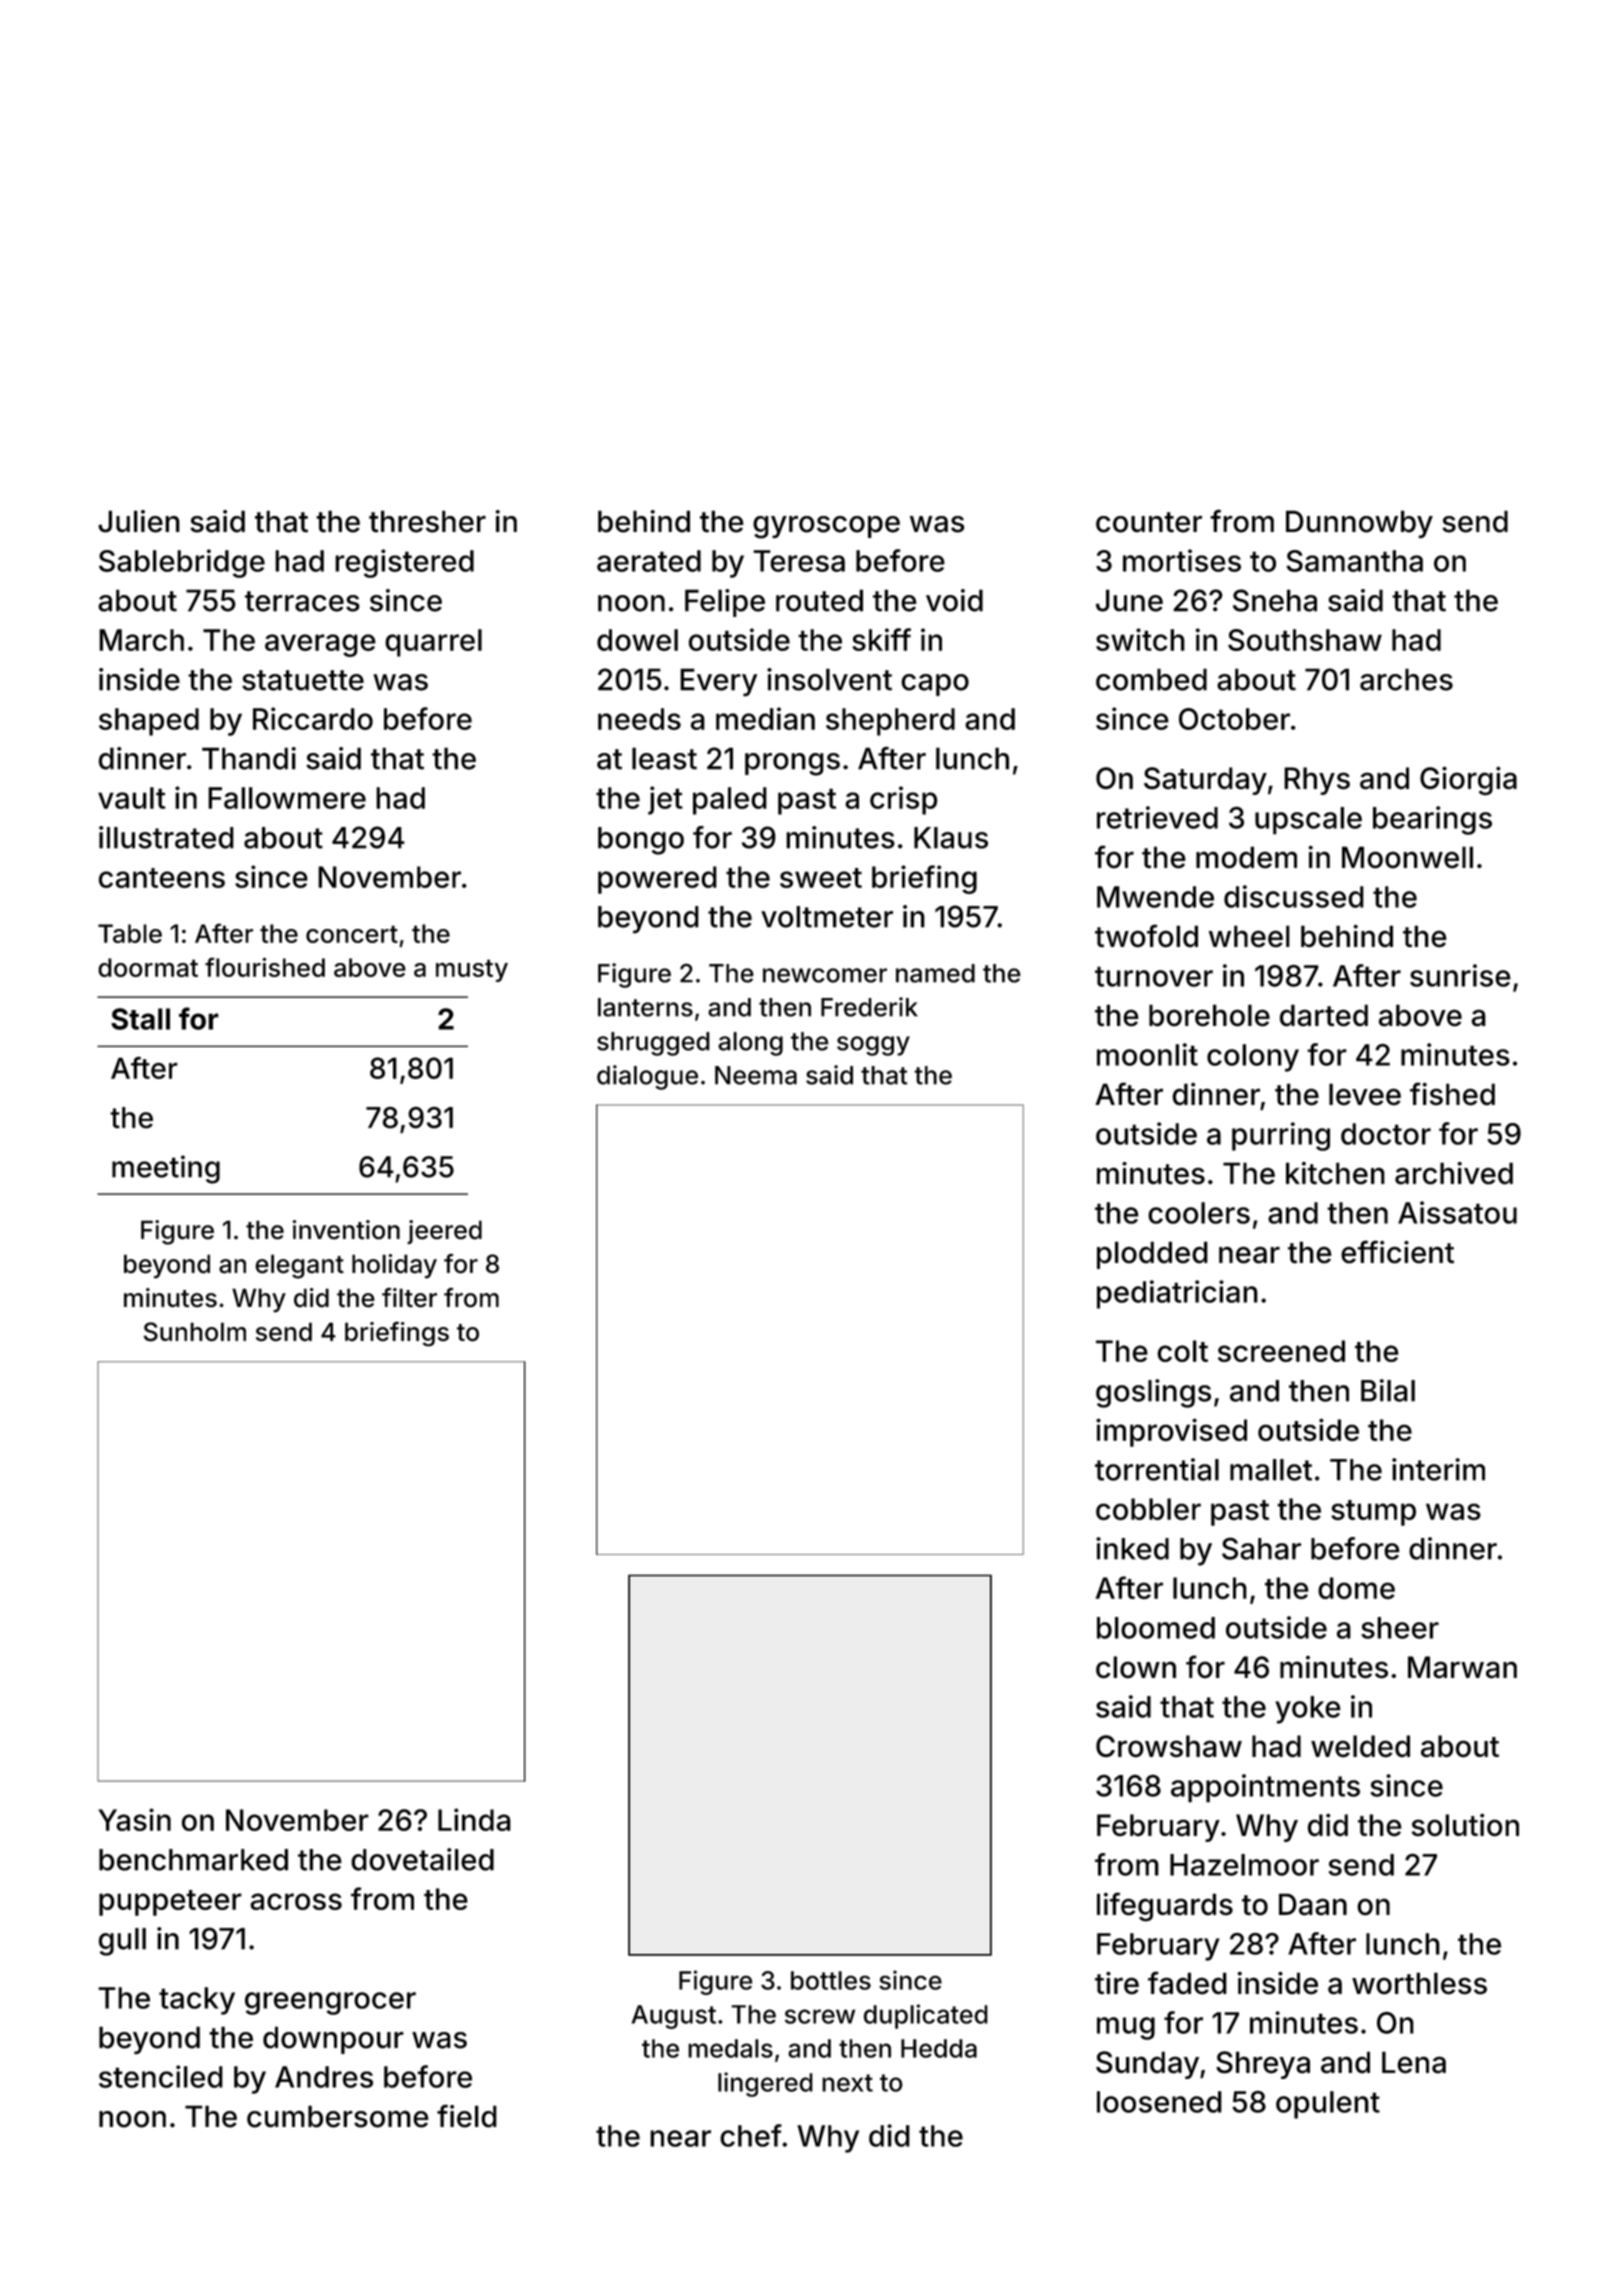 This screenshot has height=2292, width=1620. What do you see at coordinates (751, 2135) in the screenshot?
I see `chef` at bounding box center [751, 2135].
